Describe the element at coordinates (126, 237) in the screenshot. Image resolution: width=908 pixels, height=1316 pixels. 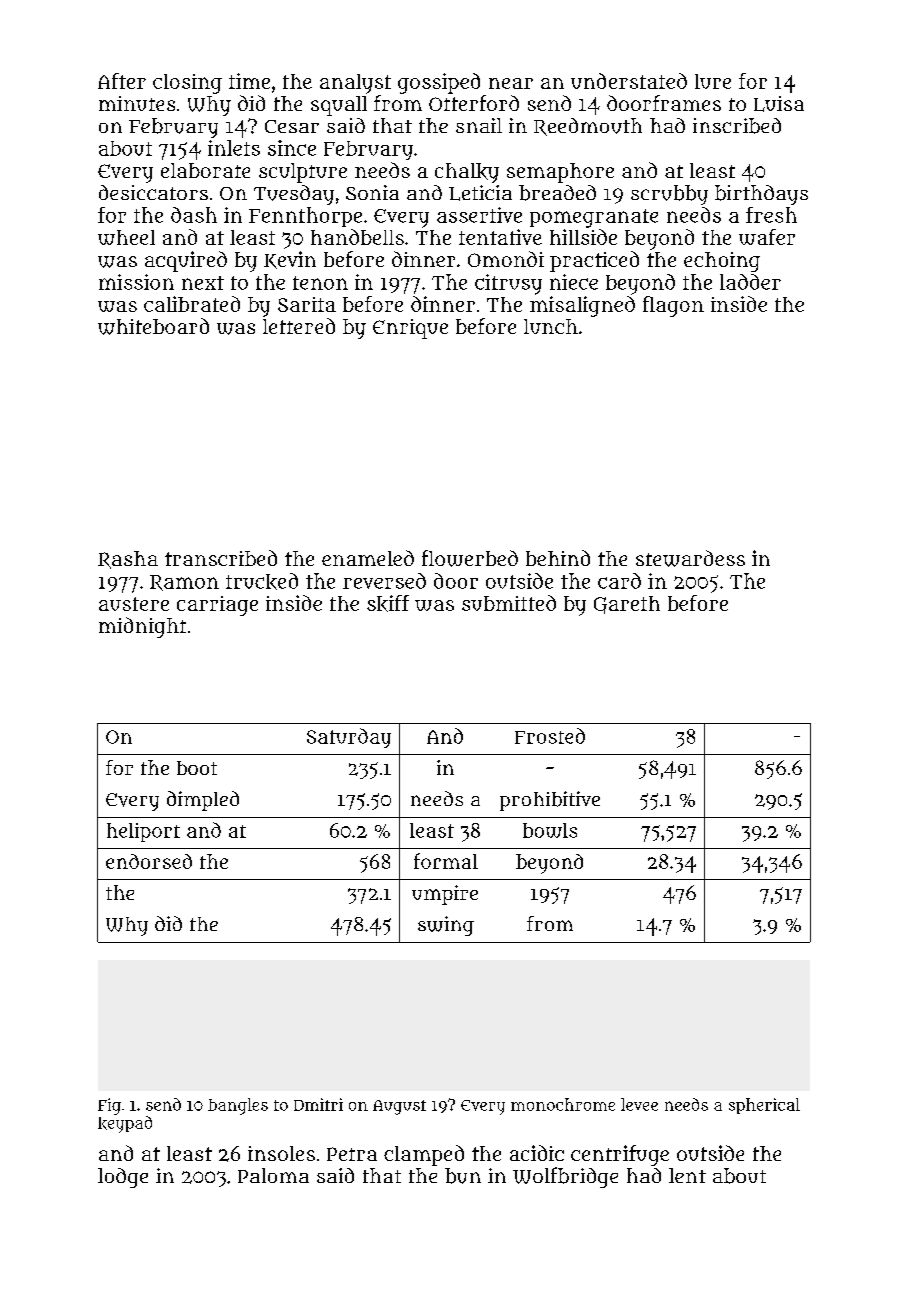
I see `wheel` at that location.
